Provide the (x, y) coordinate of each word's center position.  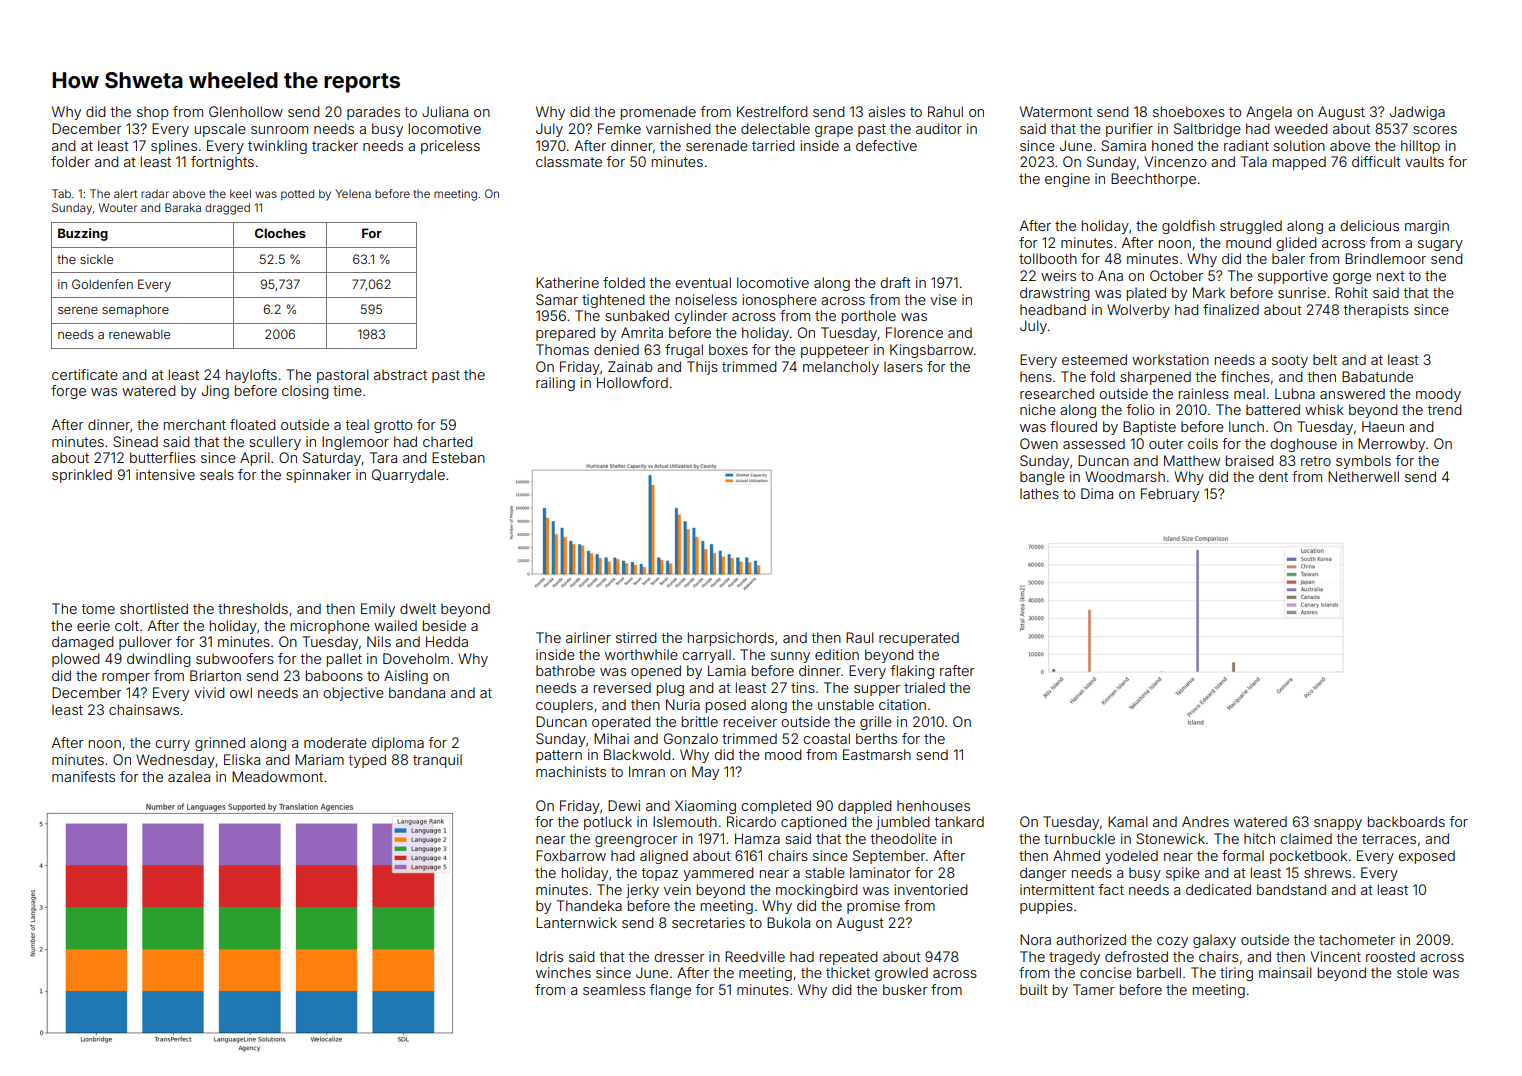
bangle (1042, 478)
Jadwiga (1417, 113)
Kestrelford (772, 111)
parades (373, 113)
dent (1273, 476)
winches (563, 972)
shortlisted (154, 608)
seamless (614, 989)
